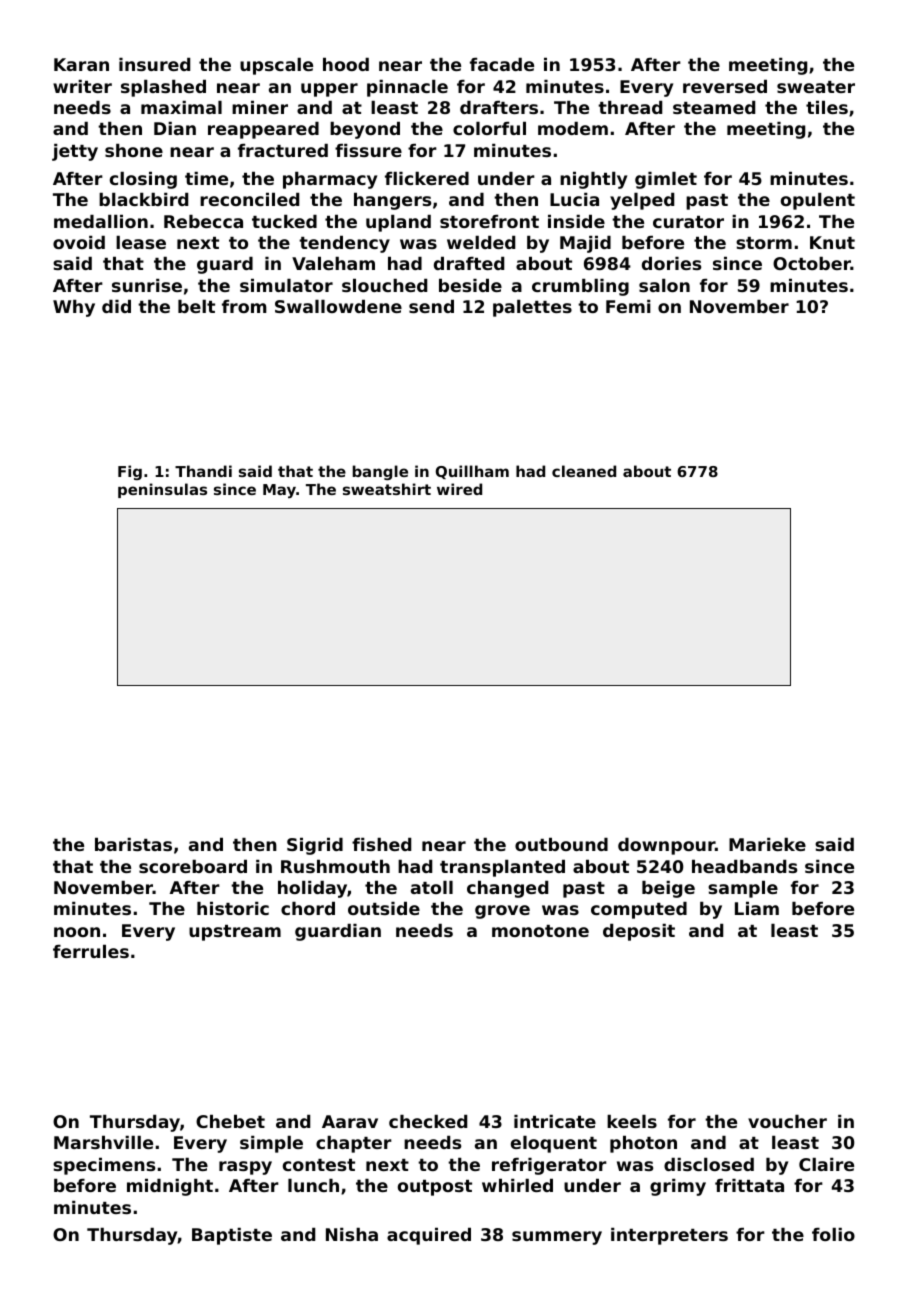  I want to click on sweater, so click(816, 87).
